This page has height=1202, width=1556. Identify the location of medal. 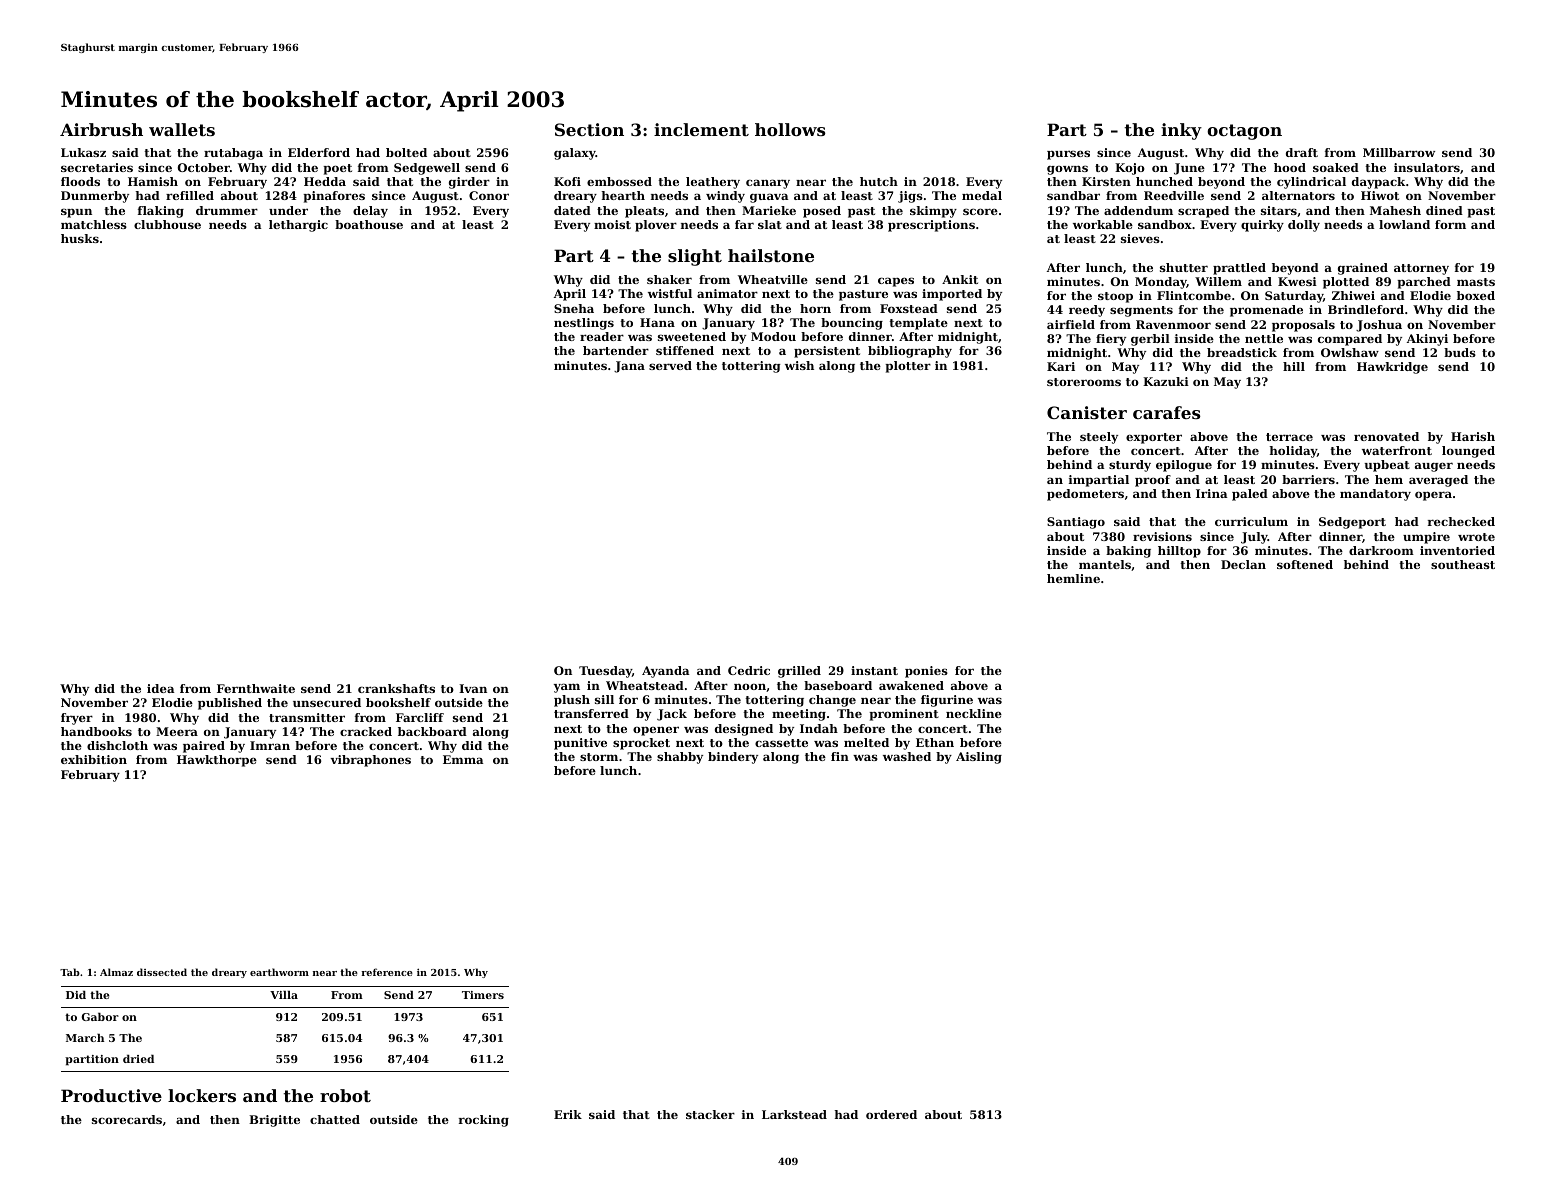
(982, 195).
